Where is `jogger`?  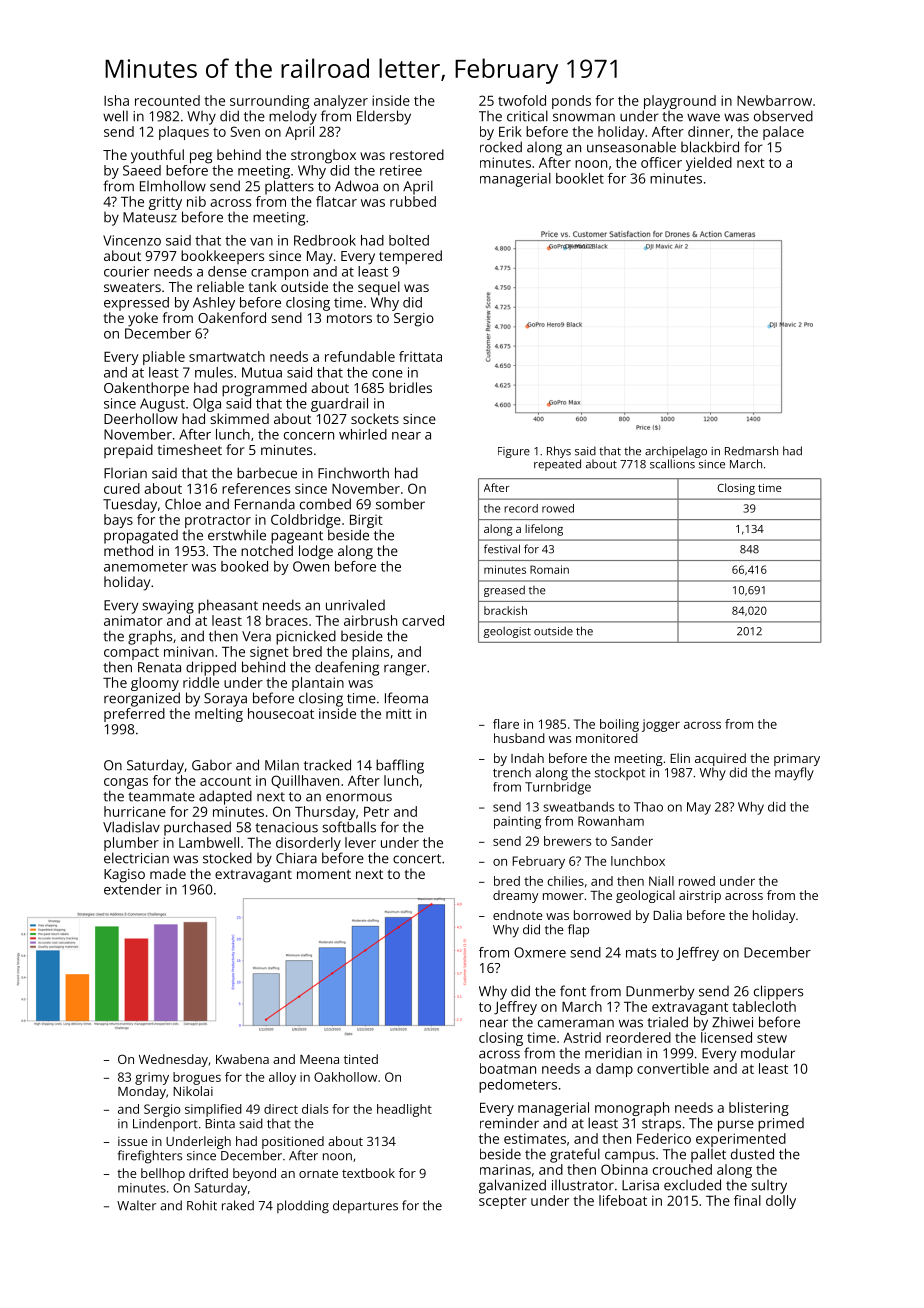
jogger is located at coordinates (661, 725).
